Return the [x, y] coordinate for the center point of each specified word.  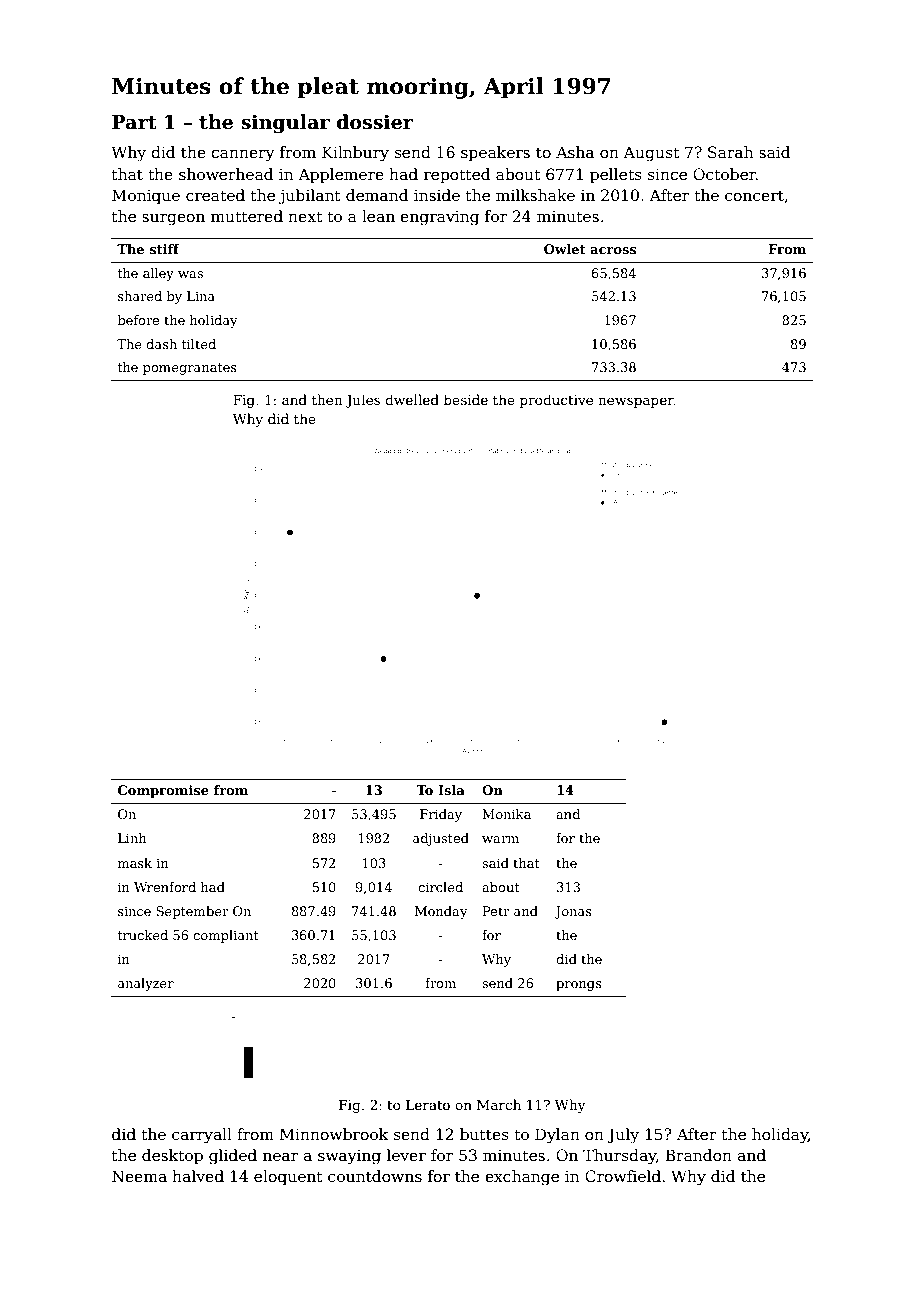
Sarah [730, 152]
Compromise [163, 791]
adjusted [441, 839]
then [327, 399]
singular [285, 123]
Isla [451, 790]
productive [556, 401]
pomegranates [190, 369]
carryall [202, 1136]
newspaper [636, 402]
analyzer [146, 984]
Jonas [573, 912]
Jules [363, 401]
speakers [495, 153]
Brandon [698, 1155]
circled [440, 887]
